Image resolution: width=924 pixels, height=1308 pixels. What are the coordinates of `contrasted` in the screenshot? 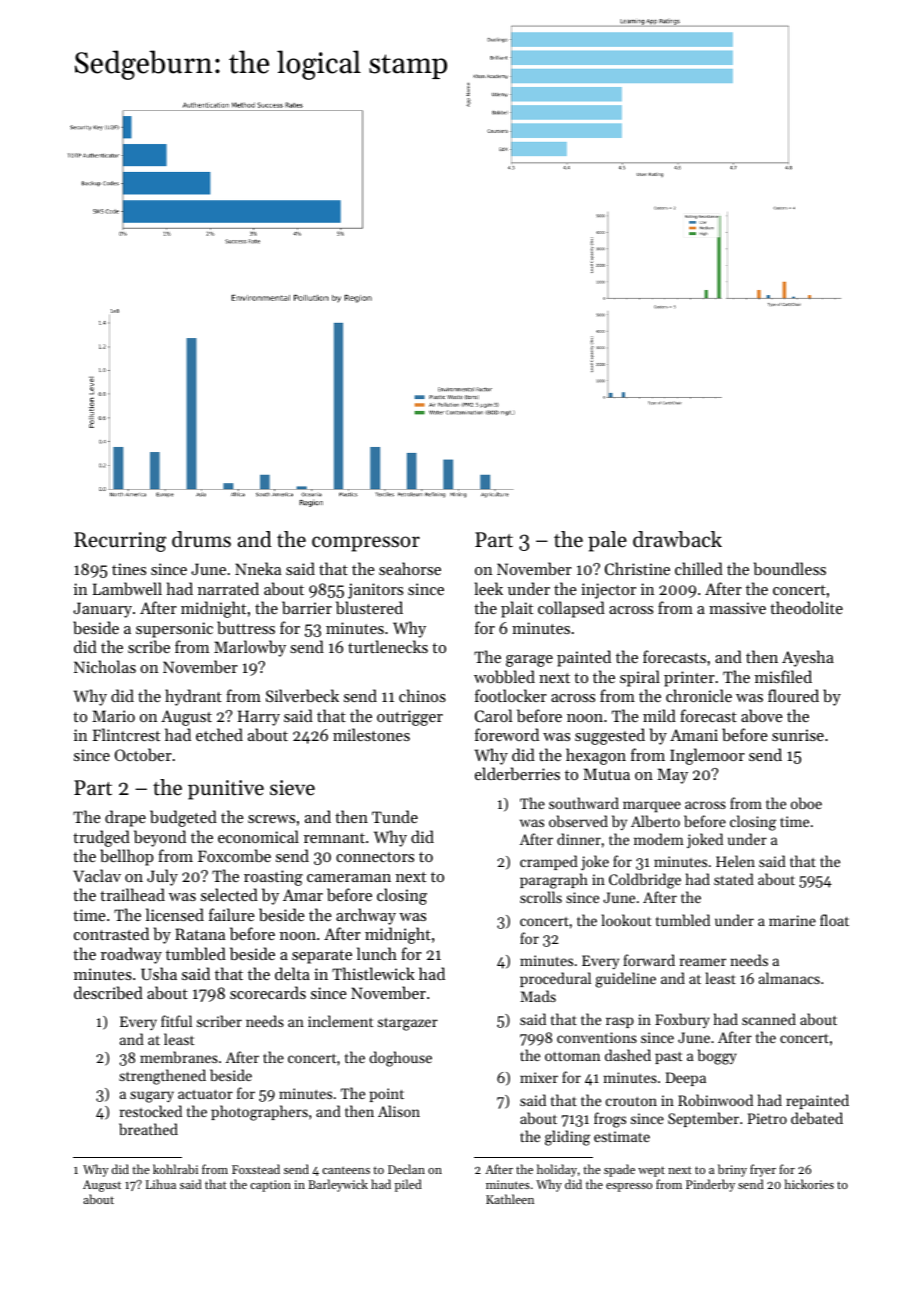 It's located at (111, 933).
